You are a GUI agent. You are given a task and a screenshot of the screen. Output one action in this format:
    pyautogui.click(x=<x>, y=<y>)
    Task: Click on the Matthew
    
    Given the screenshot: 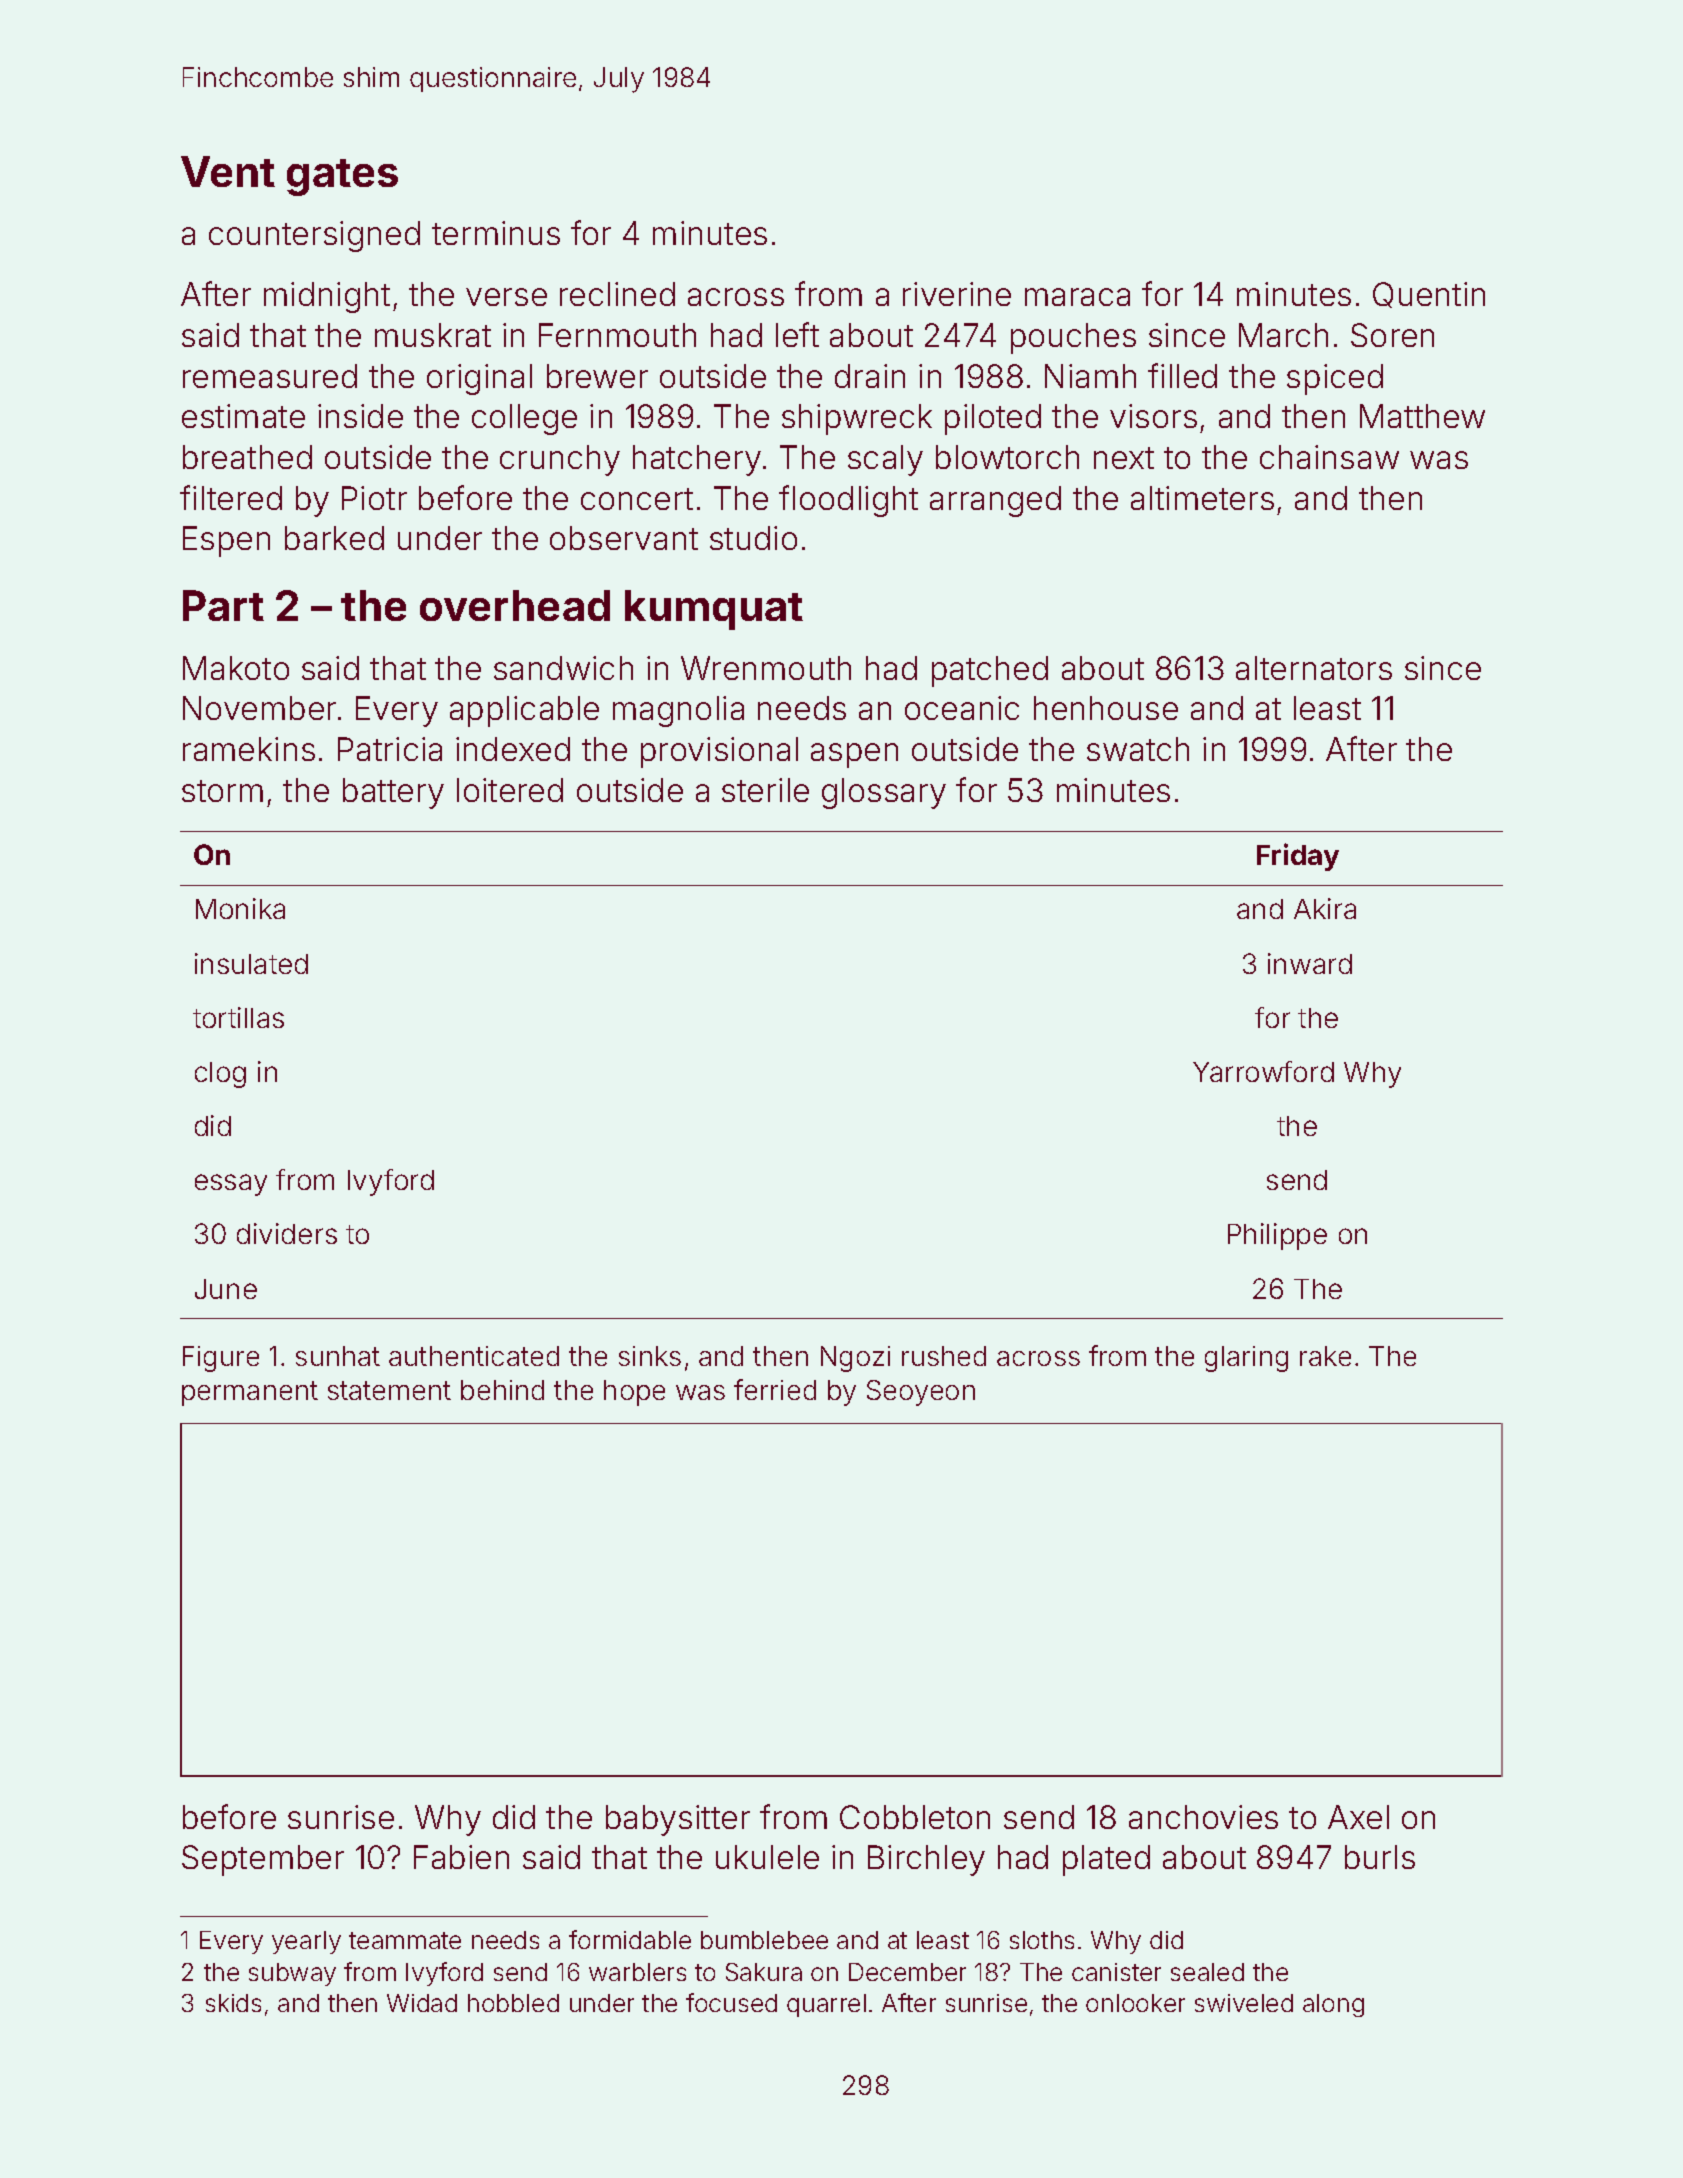 What is the action you would take?
    pyautogui.click(x=1422, y=416)
